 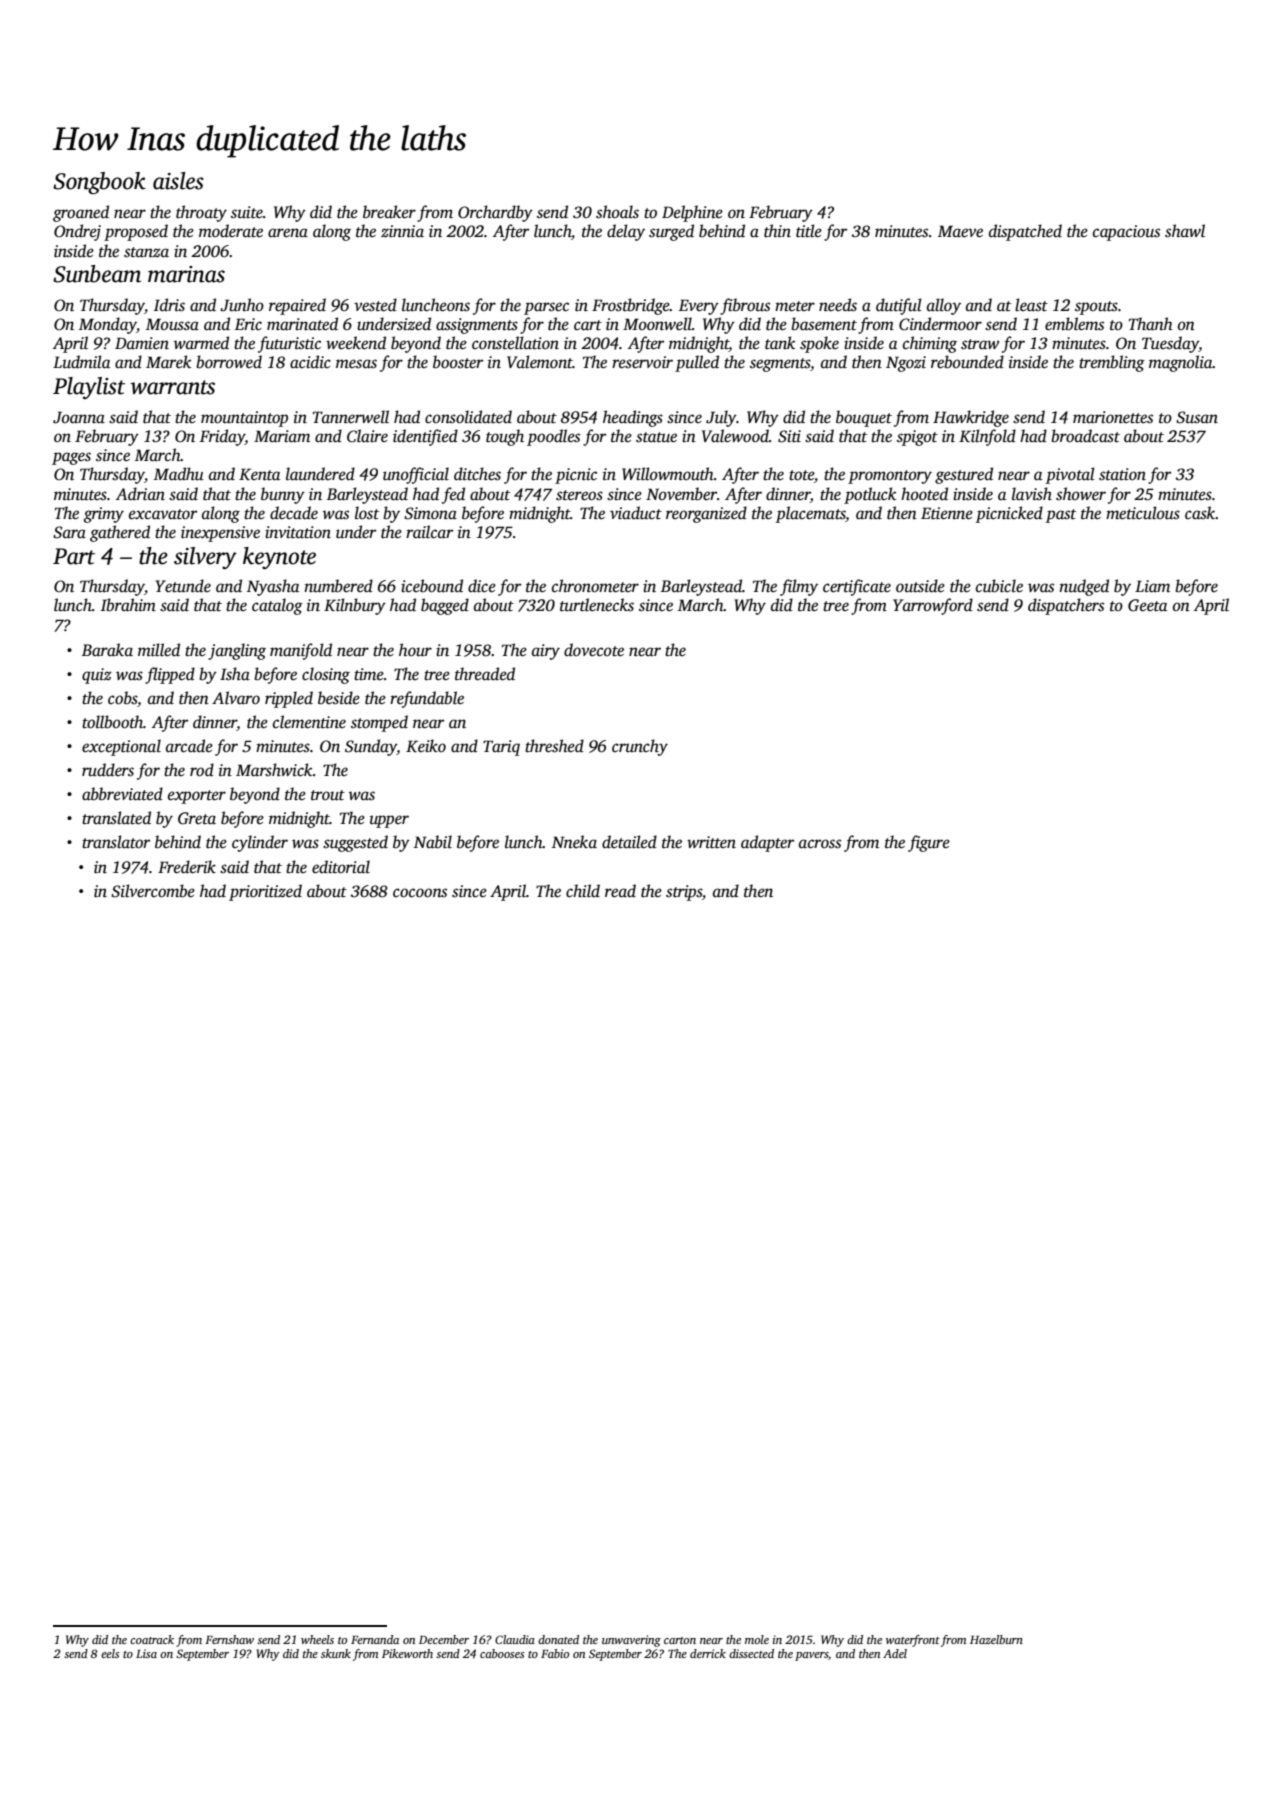 I want to click on child, so click(x=583, y=890).
